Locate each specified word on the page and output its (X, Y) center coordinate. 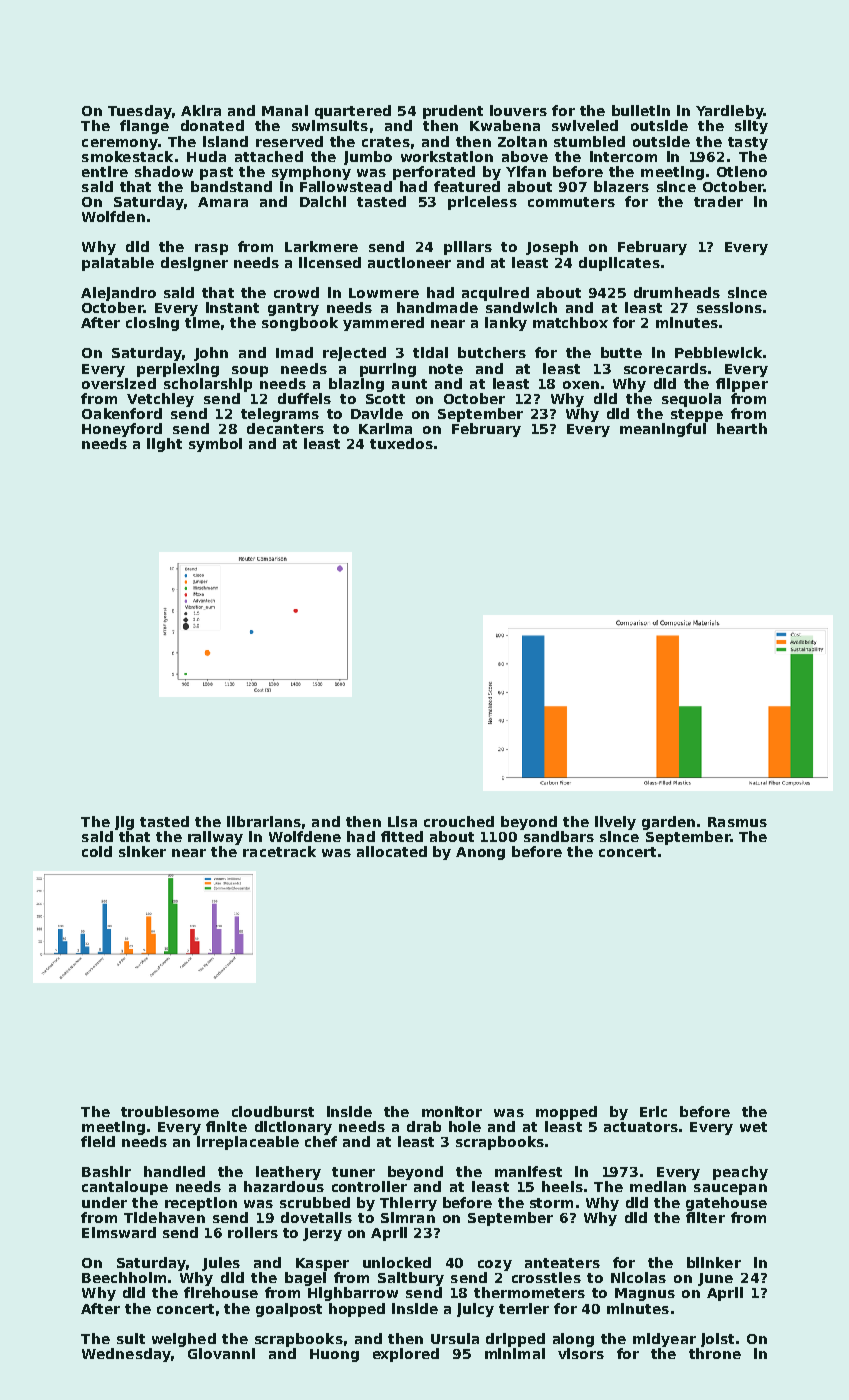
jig (124, 823)
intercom (623, 156)
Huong (334, 1355)
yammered (383, 324)
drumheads (677, 292)
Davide (377, 413)
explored (406, 1355)
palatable (118, 264)
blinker (714, 1262)
